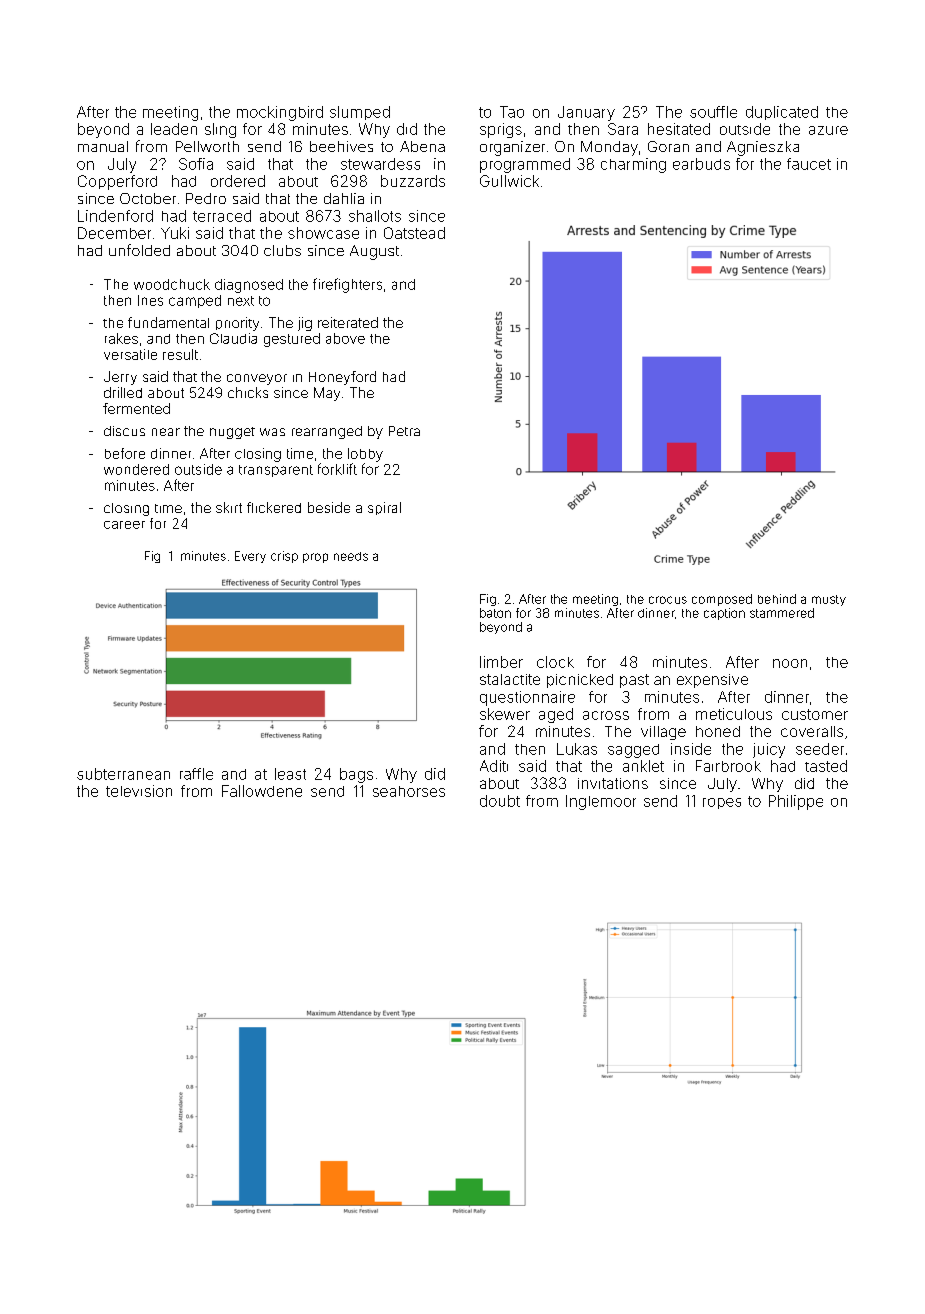  What do you see at coordinates (130, 354) in the screenshot?
I see `versatile` at bounding box center [130, 354].
